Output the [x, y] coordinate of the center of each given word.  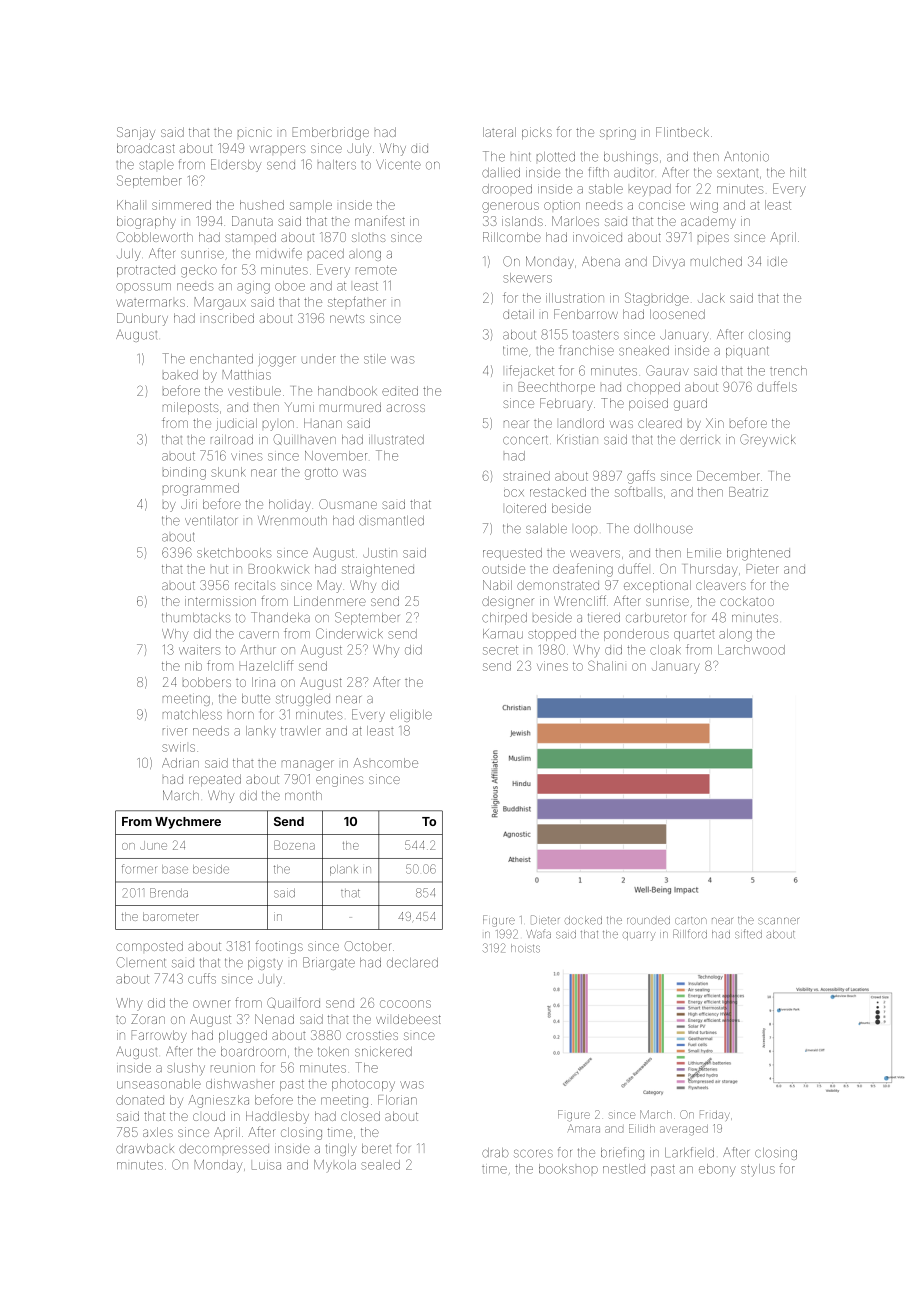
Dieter [545, 920]
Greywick [768, 440]
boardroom [253, 1052]
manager [308, 765]
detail [518, 314]
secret [500, 650]
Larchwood [751, 650]
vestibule [254, 391]
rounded [648, 920]
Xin [715, 423]
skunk [228, 472]
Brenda [169, 893]
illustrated [396, 440]
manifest [380, 220]
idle [778, 262]
